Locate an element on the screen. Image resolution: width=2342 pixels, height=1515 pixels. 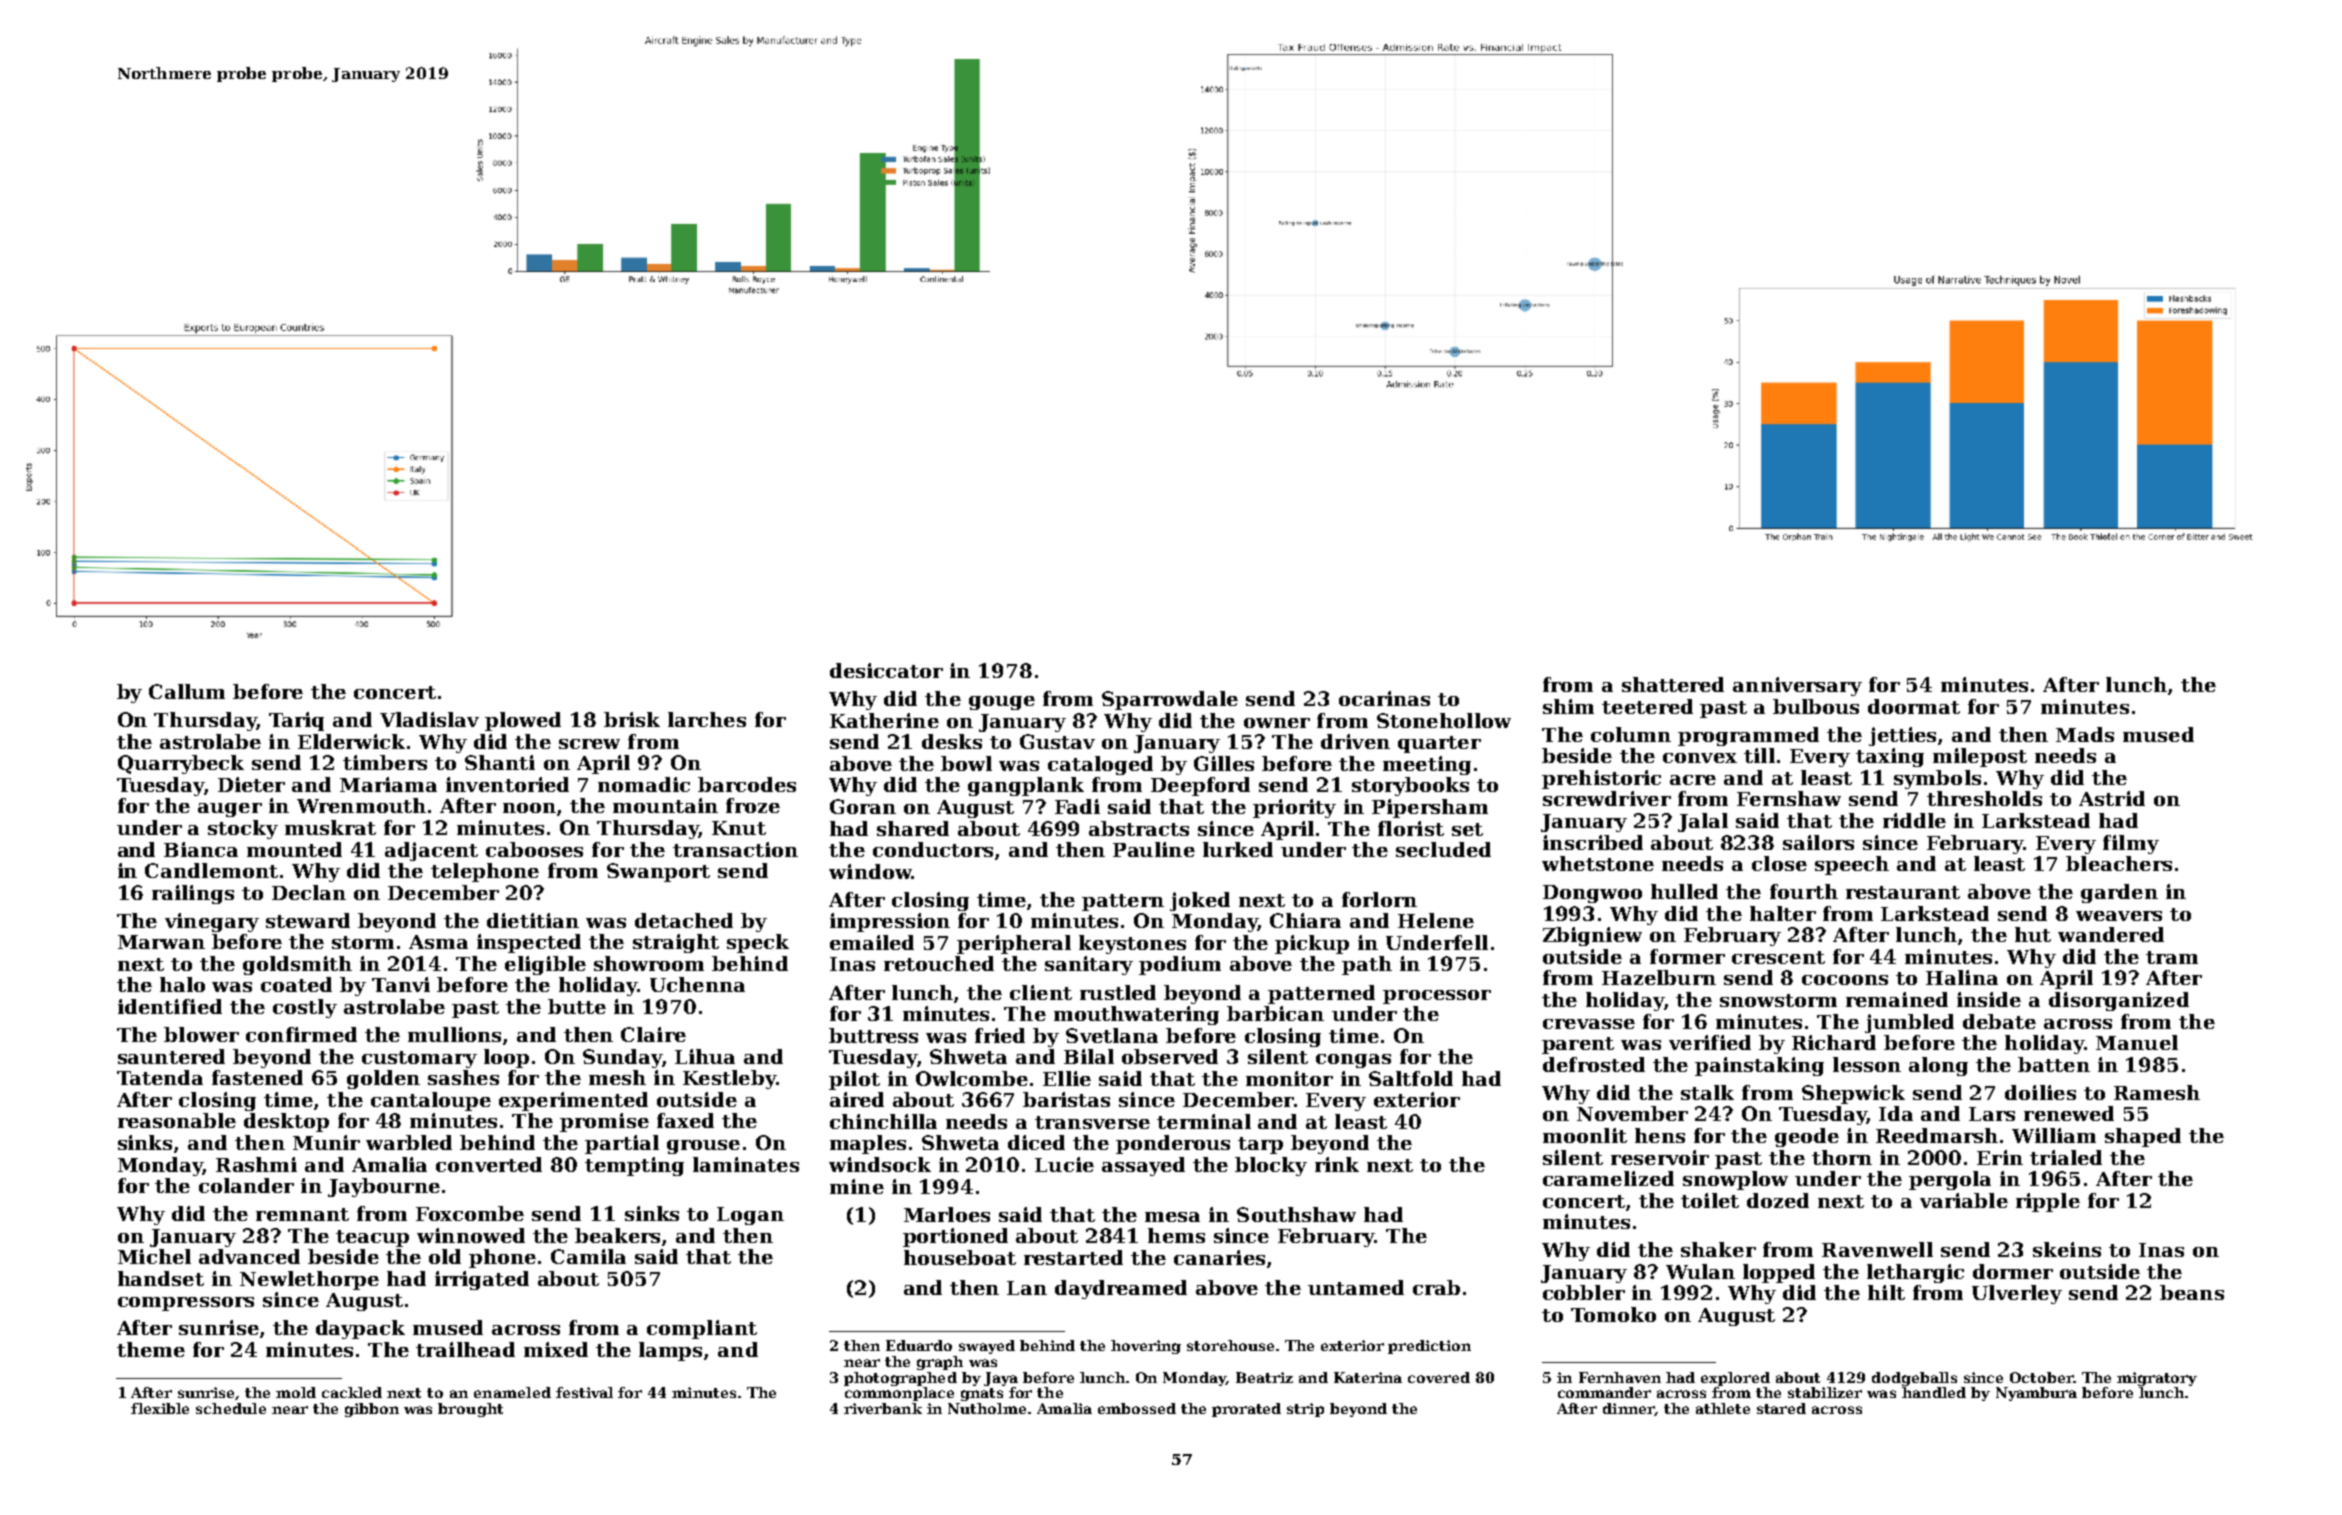
brought is located at coordinates (470, 1410).
